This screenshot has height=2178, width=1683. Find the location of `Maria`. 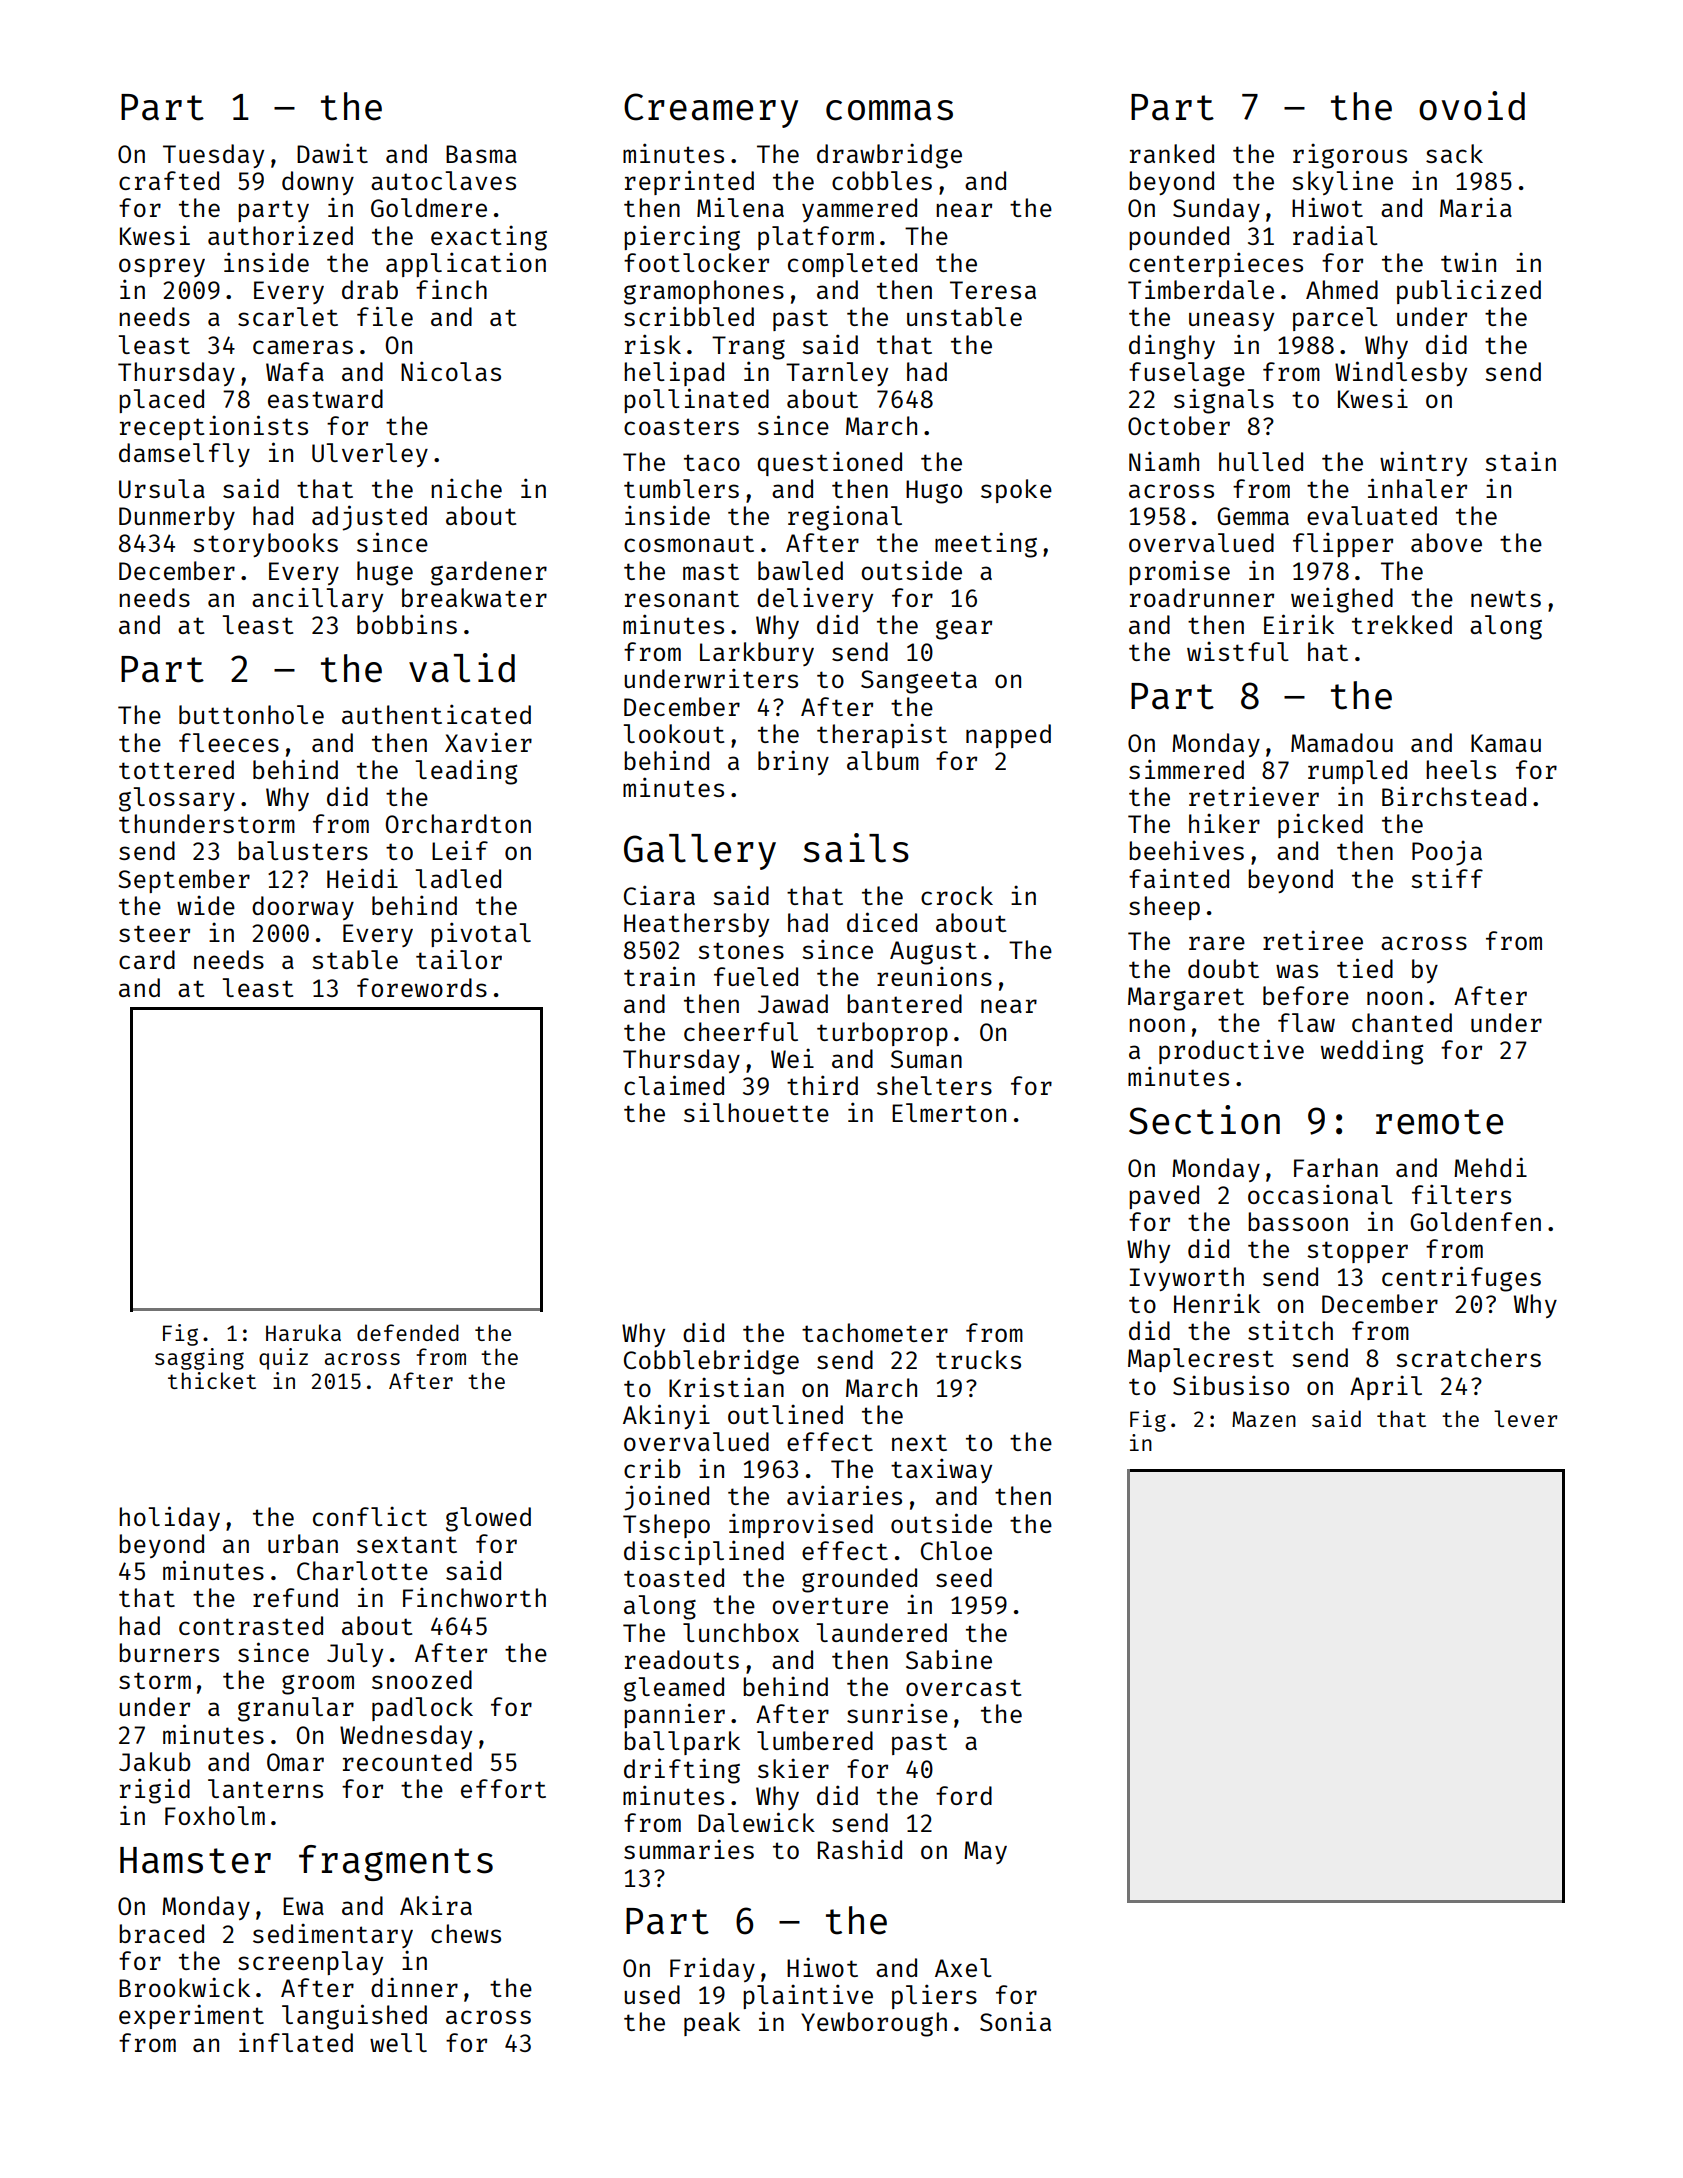

Maria is located at coordinates (1476, 207).
